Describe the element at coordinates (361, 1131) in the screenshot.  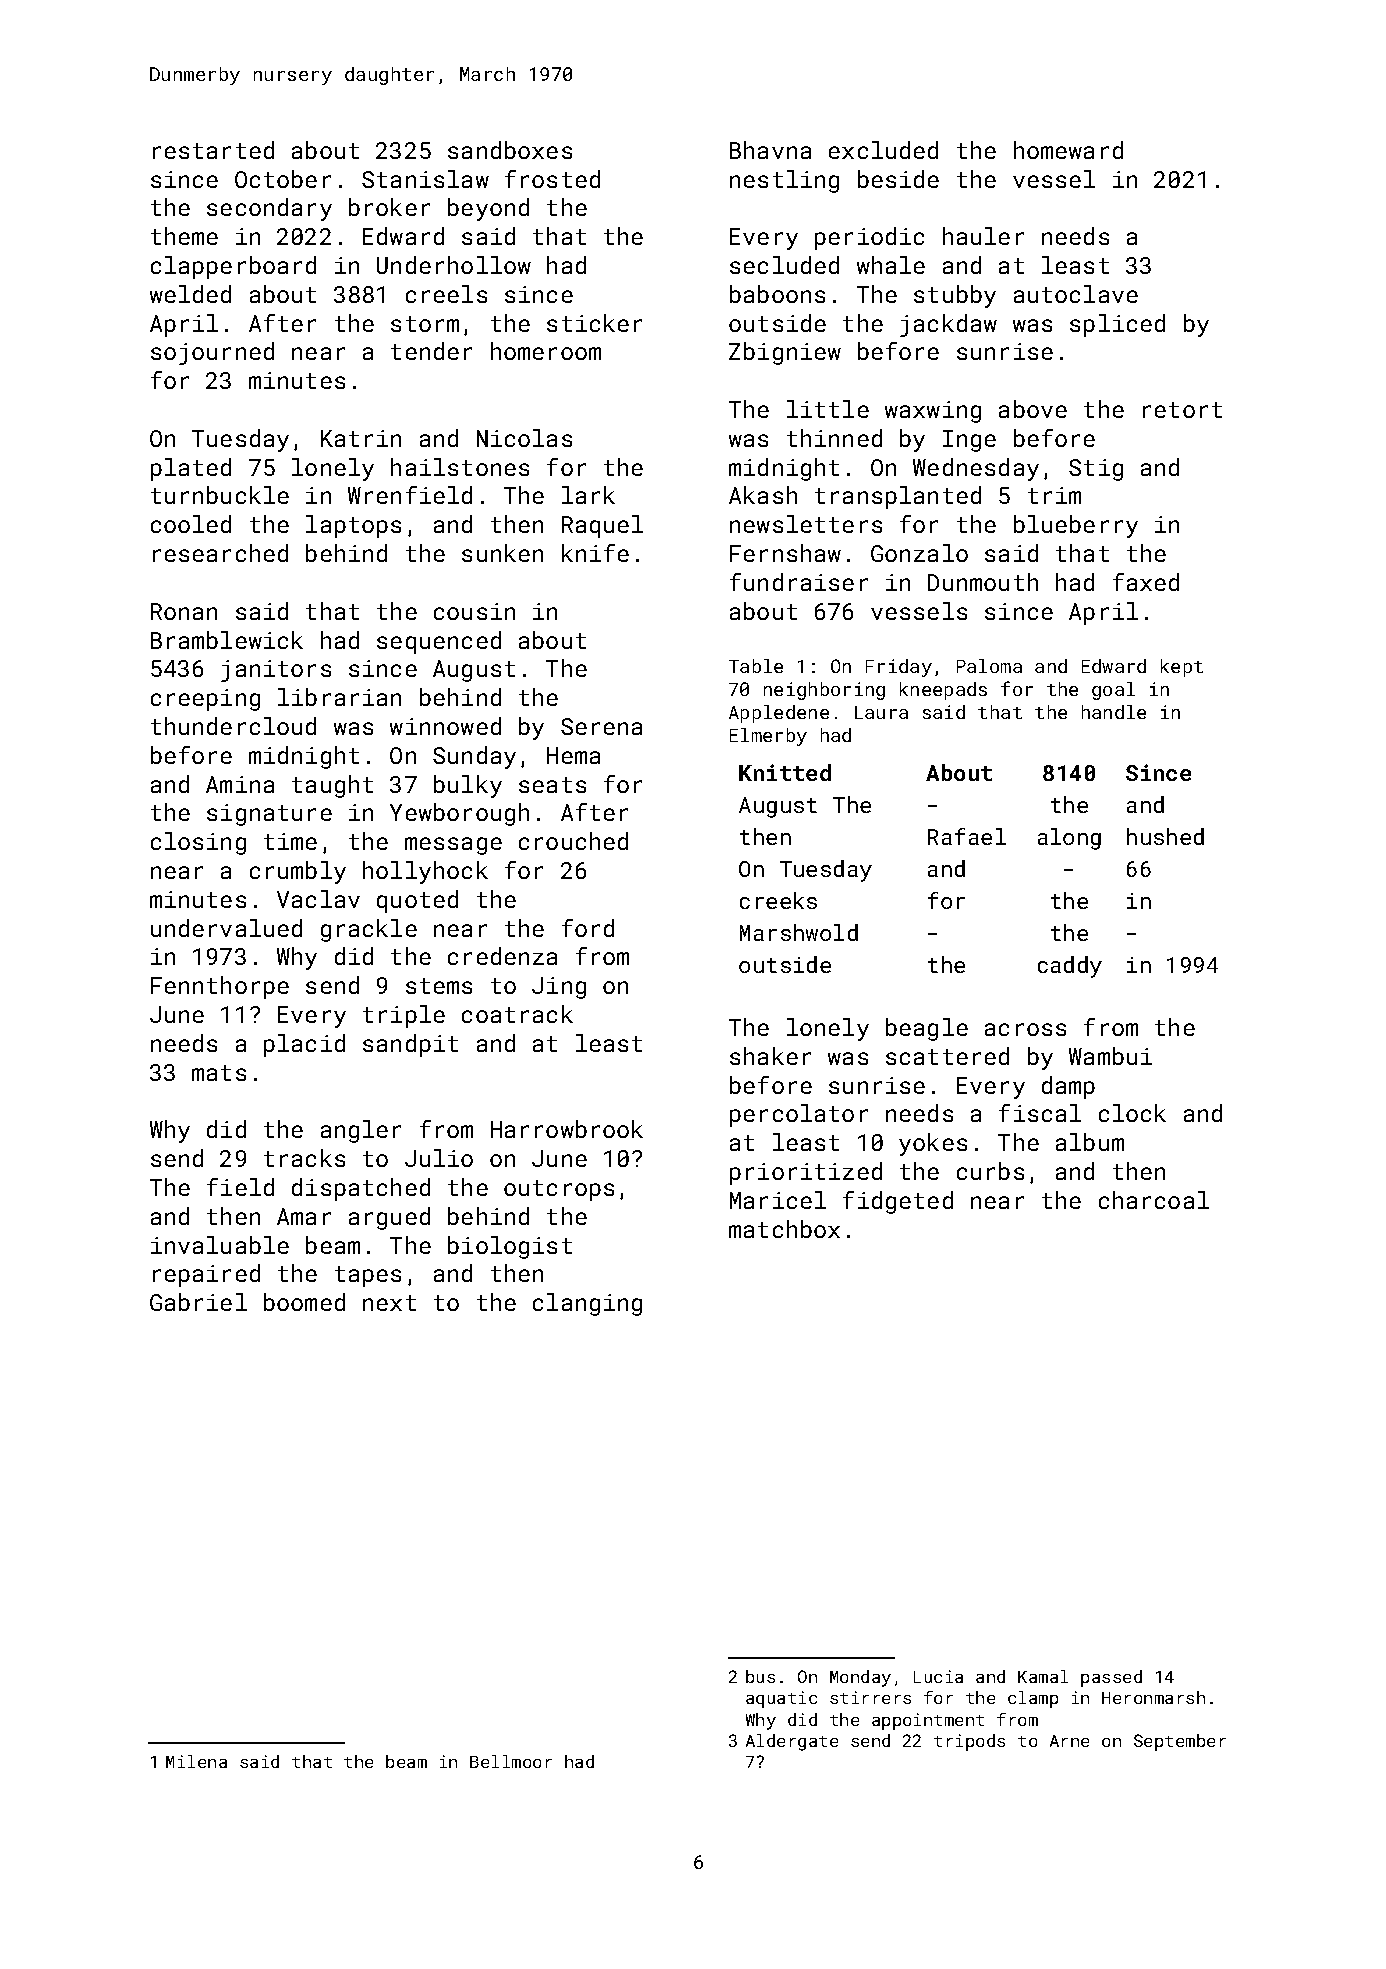
I see `angler` at that location.
